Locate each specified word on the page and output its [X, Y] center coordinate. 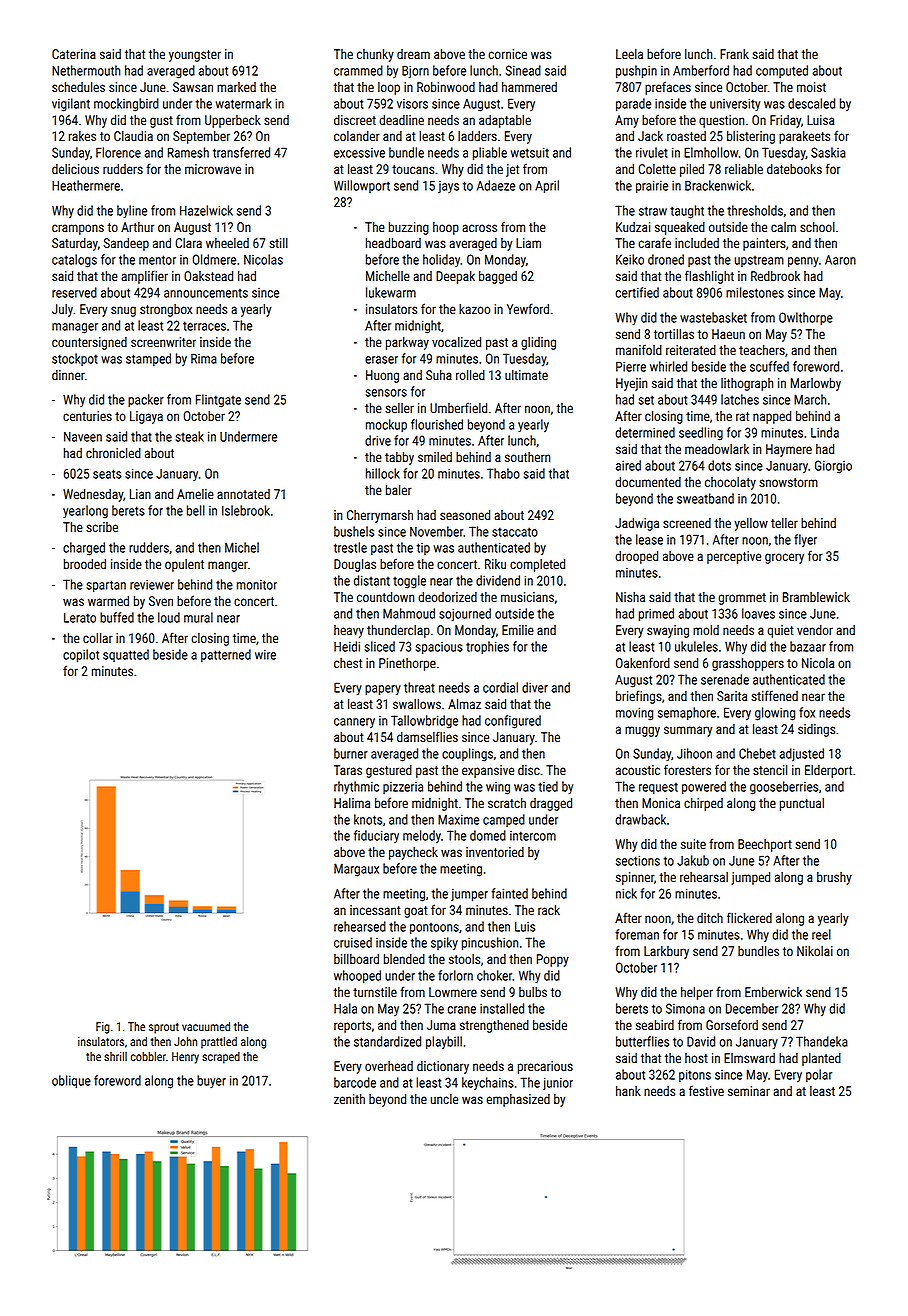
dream [413, 54]
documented [648, 482]
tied [548, 786]
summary [688, 731]
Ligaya [146, 417]
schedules [78, 87]
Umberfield [458, 407]
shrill [115, 1056]
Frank [734, 54]
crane [461, 1010]
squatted [126, 655]
